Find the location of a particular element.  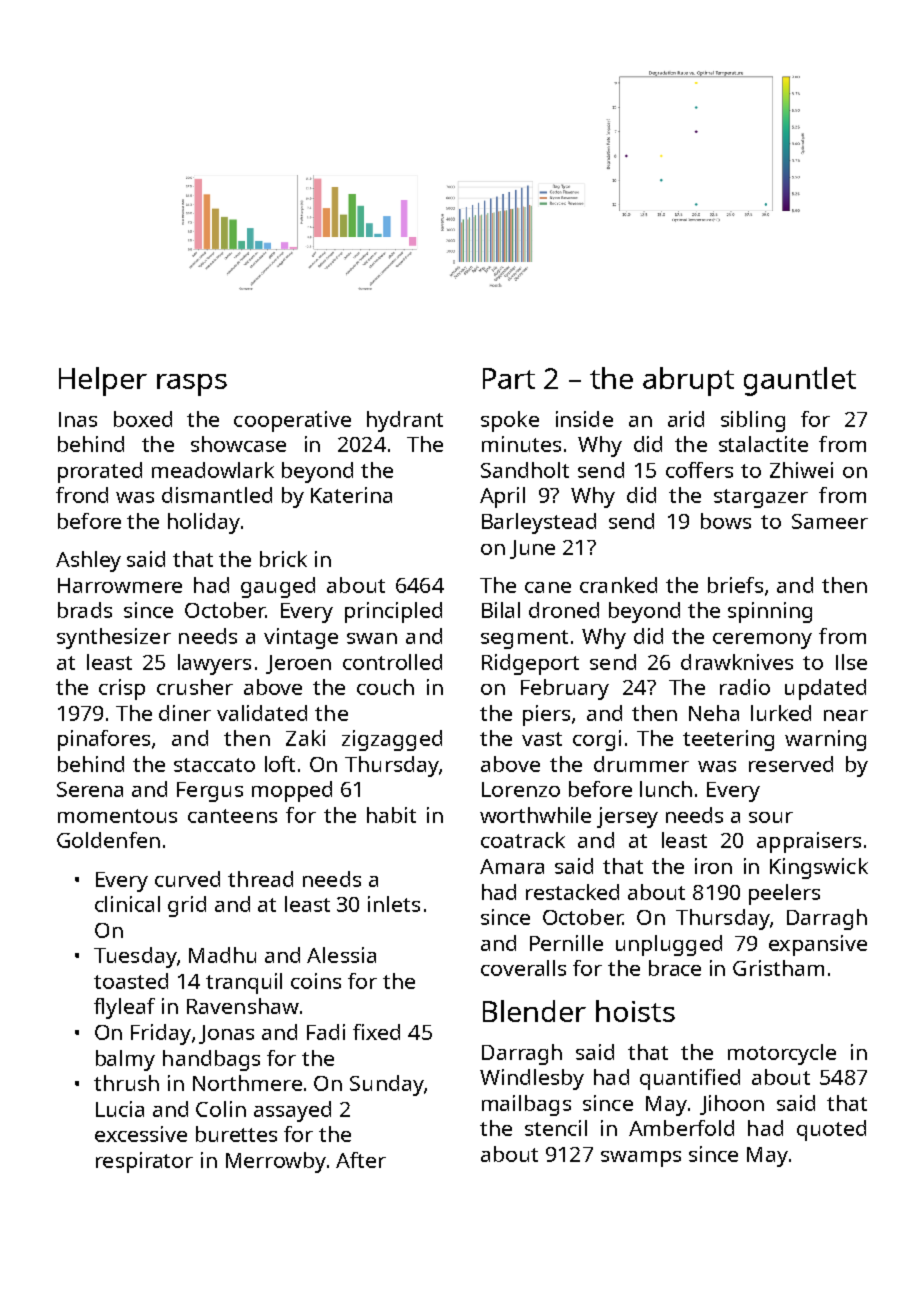

gauntlet is located at coordinates (800, 381).
